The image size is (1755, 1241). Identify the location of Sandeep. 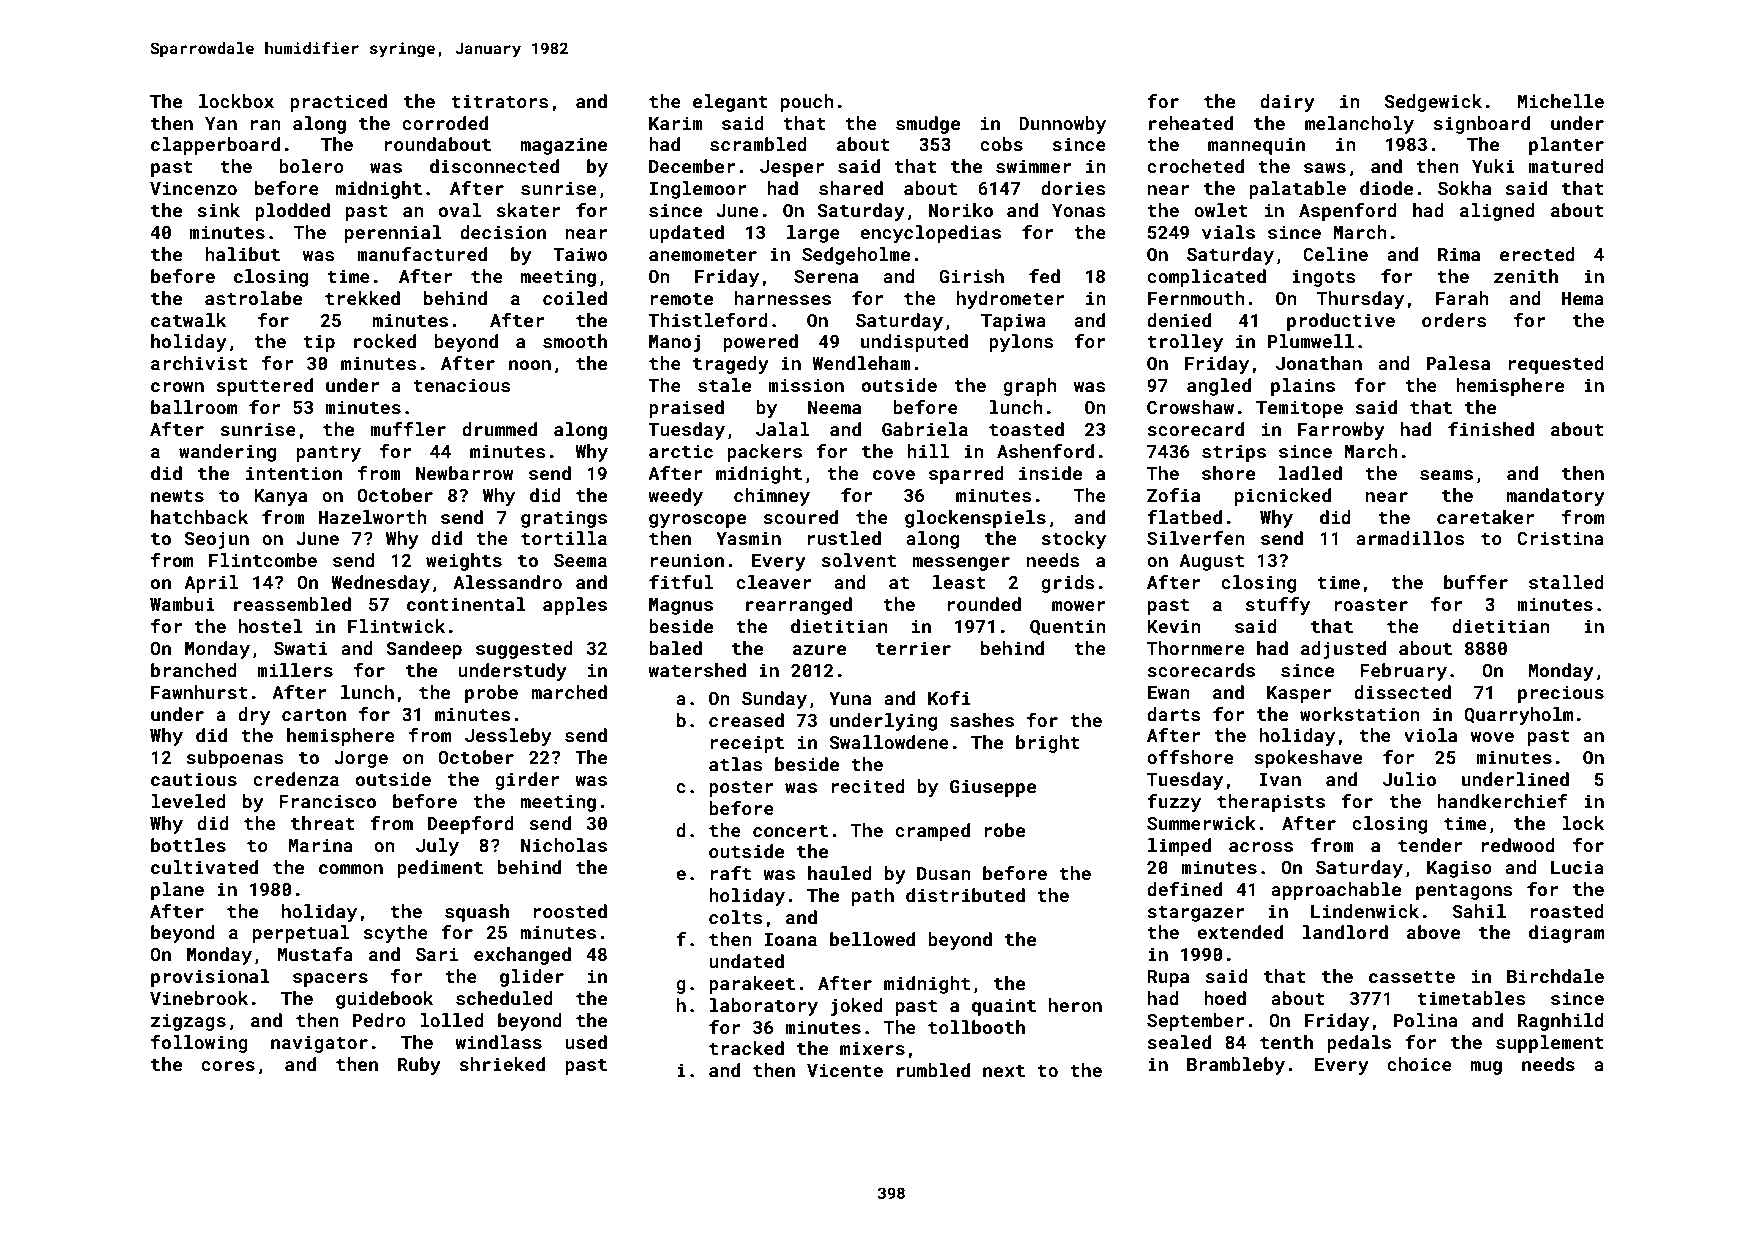
(424, 650).
